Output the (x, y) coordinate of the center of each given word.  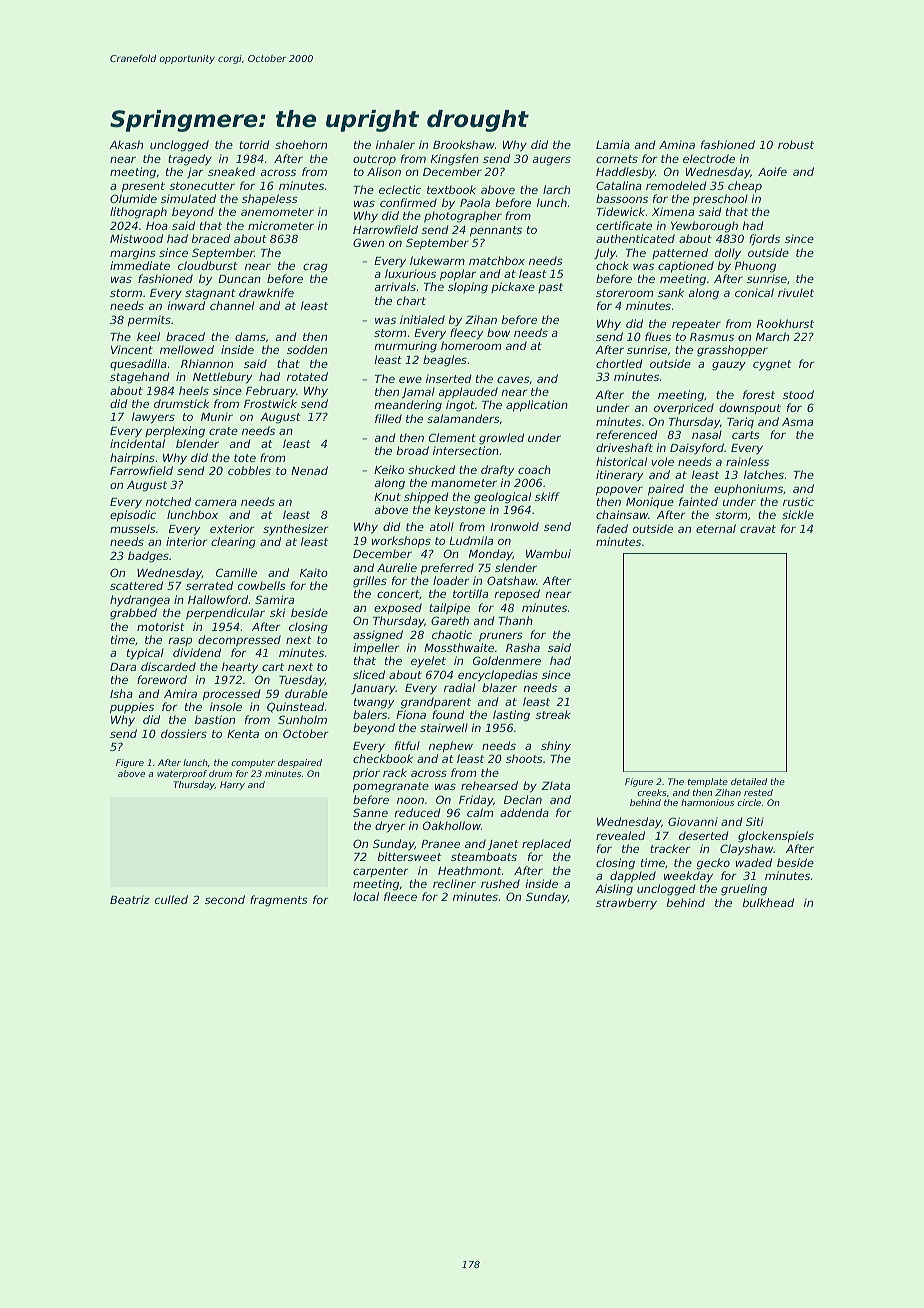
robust (796, 144)
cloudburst (208, 265)
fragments (279, 901)
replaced (546, 844)
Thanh (515, 620)
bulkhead (768, 902)
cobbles (249, 470)
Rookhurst (785, 323)
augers (552, 161)
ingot (460, 406)
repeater (696, 325)
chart (411, 300)
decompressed (239, 641)
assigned (378, 636)
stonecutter (202, 186)
